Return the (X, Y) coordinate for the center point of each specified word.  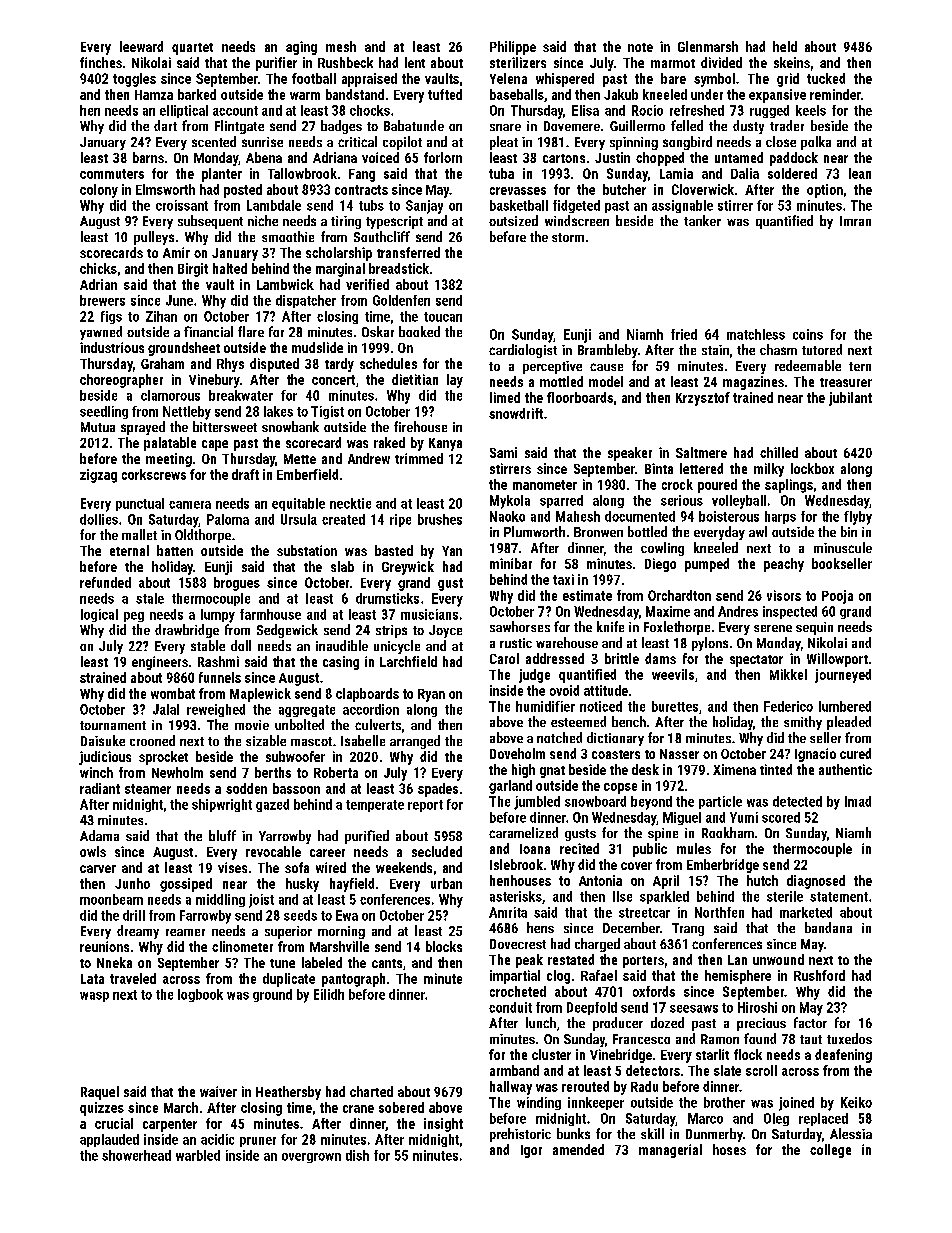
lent (415, 62)
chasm (778, 349)
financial (208, 331)
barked (197, 94)
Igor (531, 1151)
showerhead (136, 1155)
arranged (415, 742)
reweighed (216, 710)
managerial (670, 1151)
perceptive (552, 367)
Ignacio (815, 755)
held (785, 46)
